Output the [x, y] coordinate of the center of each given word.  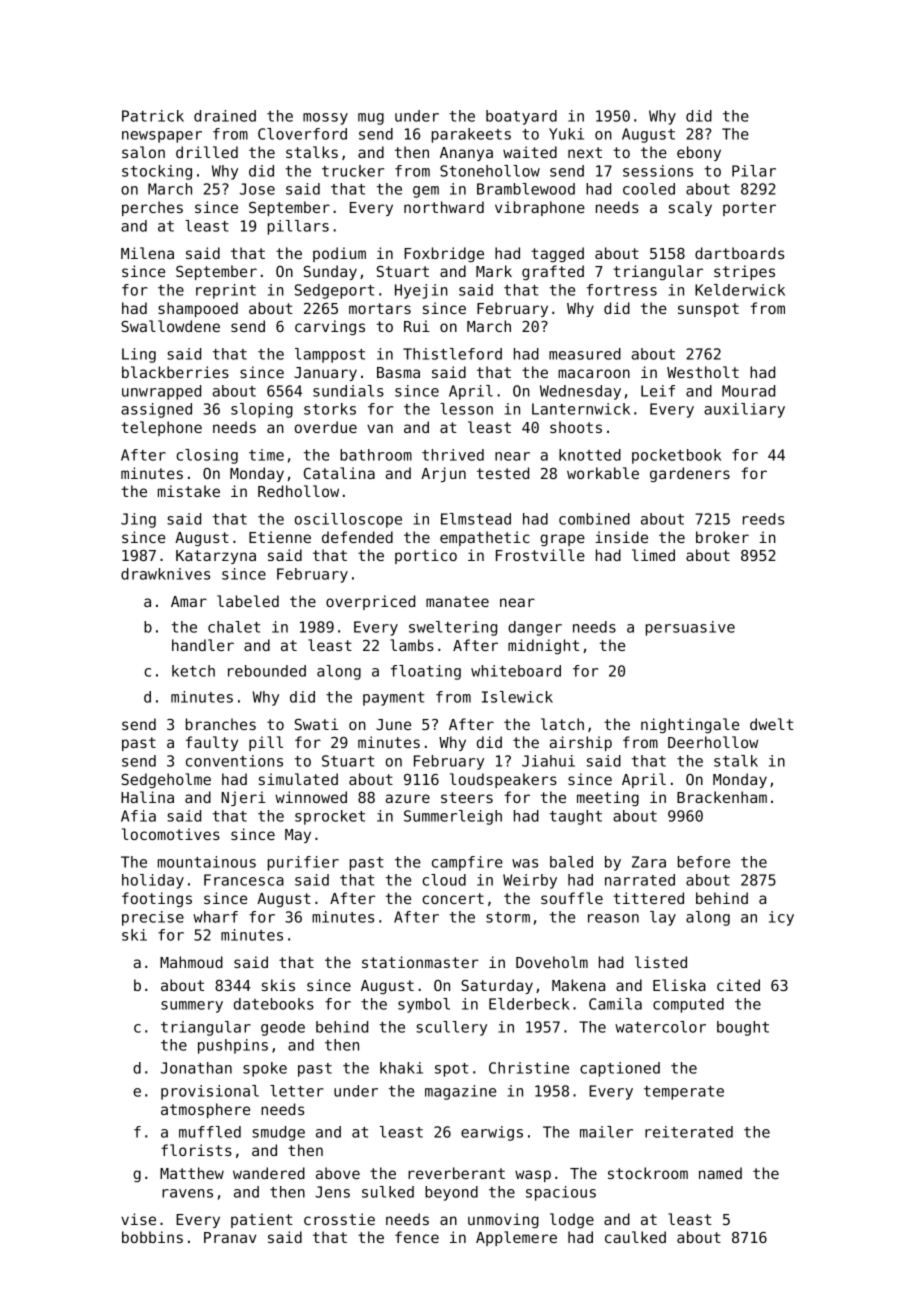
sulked [388, 1192]
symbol [424, 1005]
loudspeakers [503, 780]
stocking [157, 172]
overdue [326, 427]
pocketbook [676, 456]
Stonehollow [490, 171]
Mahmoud [191, 962]
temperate [684, 1093]
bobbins [152, 1237]
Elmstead [476, 519]
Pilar [754, 171]
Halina [147, 797]
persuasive [690, 628]
